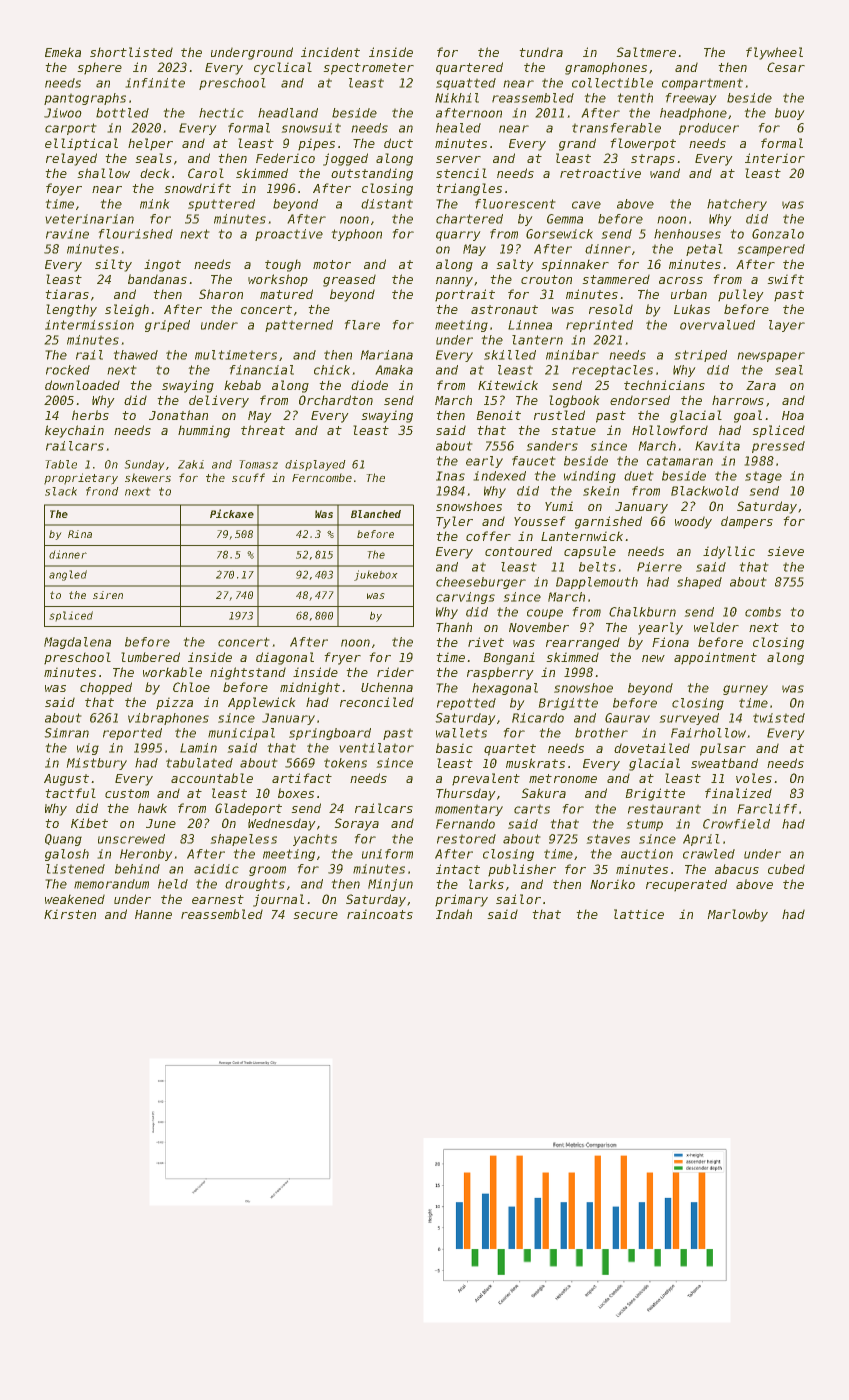 Image resolution: width=849 pixels, height=1400 pixels. Describe the element at coordinates (330, 52) in the screenshot. I see `incident` at that location.
